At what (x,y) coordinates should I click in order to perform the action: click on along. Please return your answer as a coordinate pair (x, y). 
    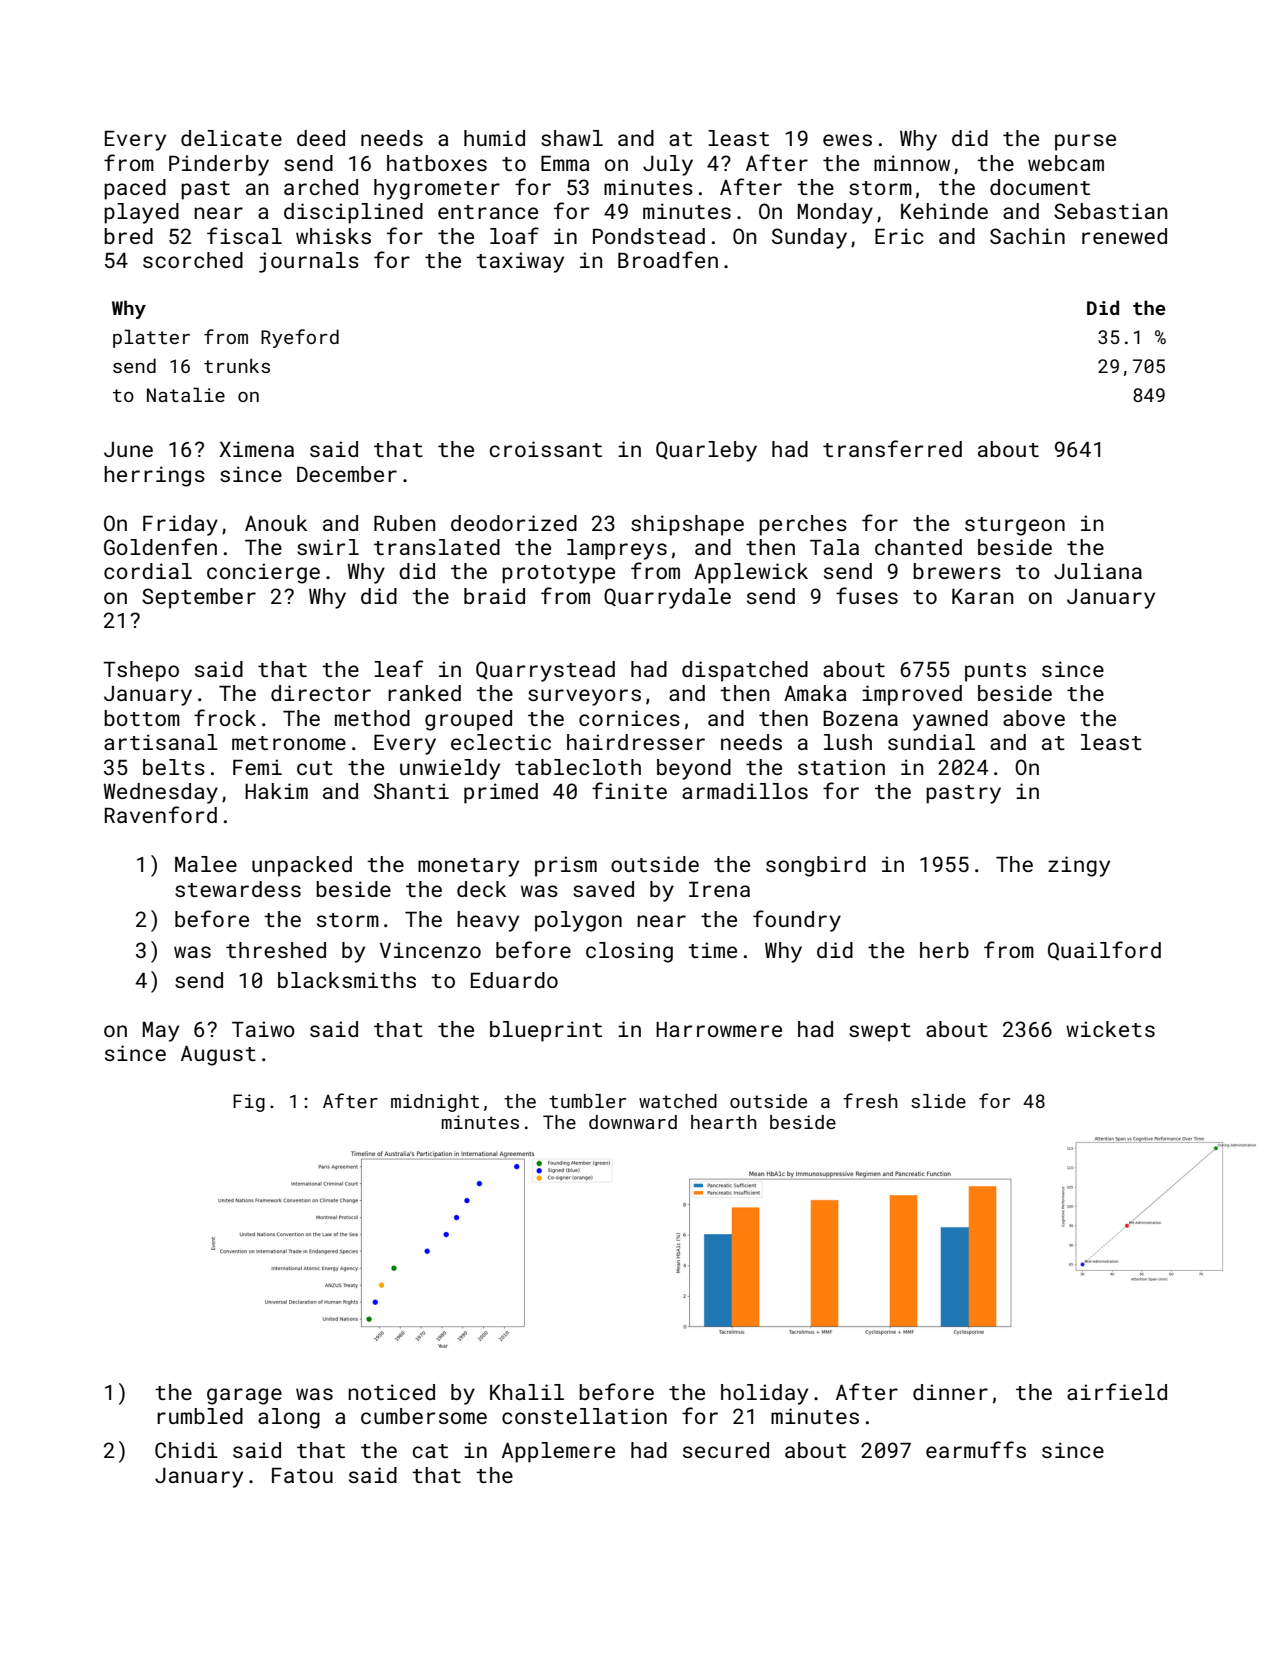
    Looking at the image, I should click on (289, 1418).
